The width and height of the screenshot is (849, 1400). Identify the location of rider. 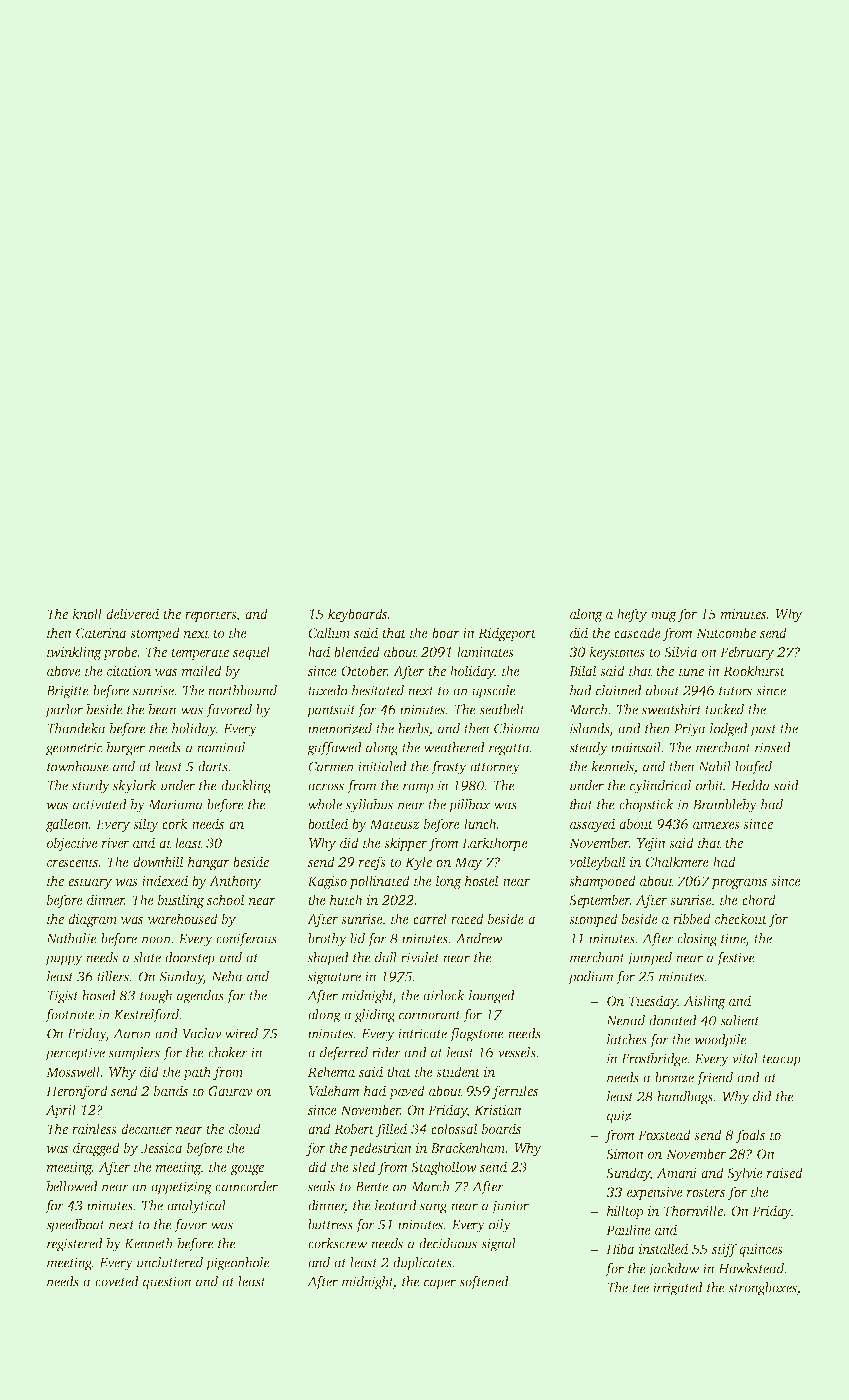
(386, 1052).
